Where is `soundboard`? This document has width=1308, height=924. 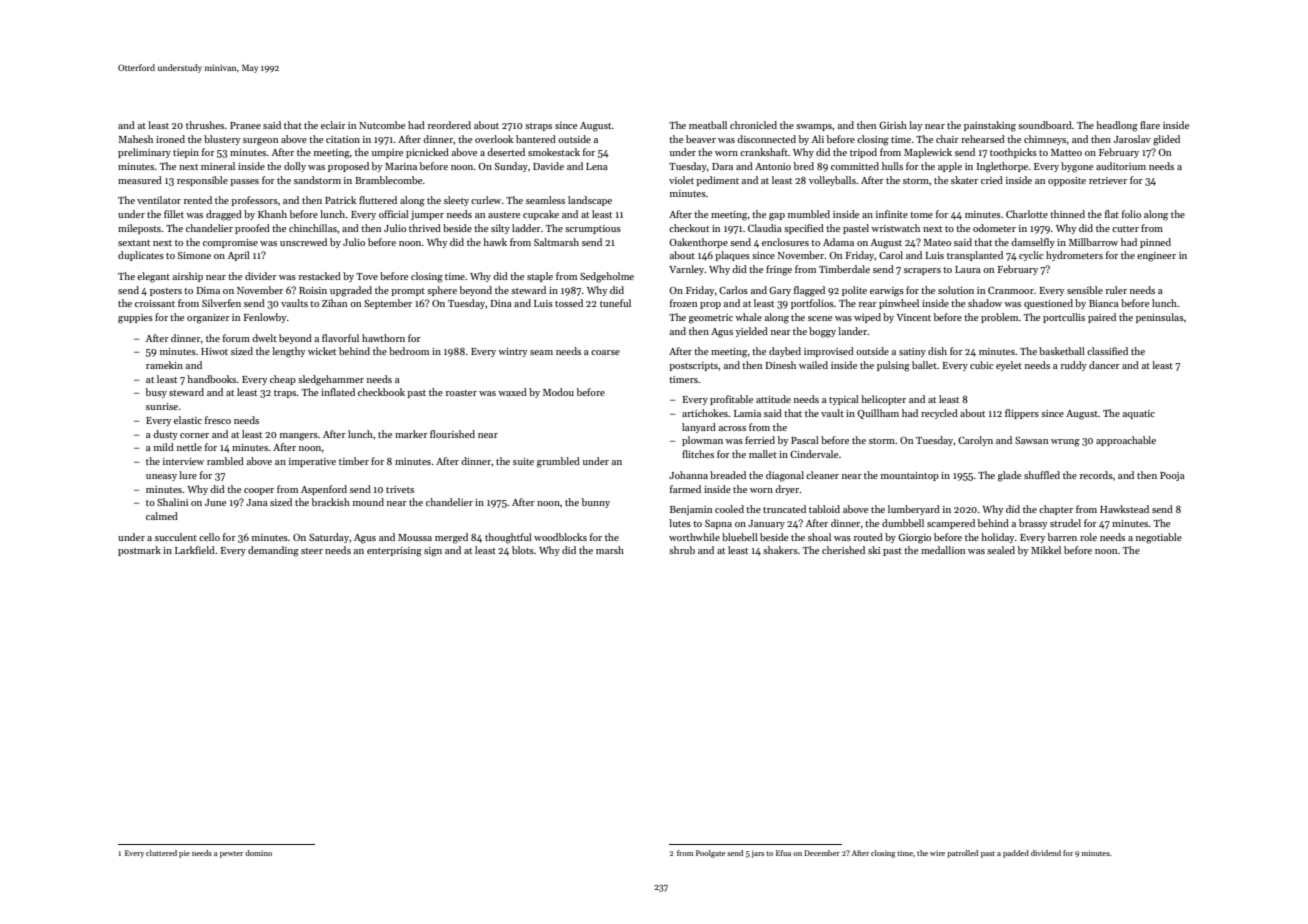 soundboard is located at coordinates (1045, 125).
